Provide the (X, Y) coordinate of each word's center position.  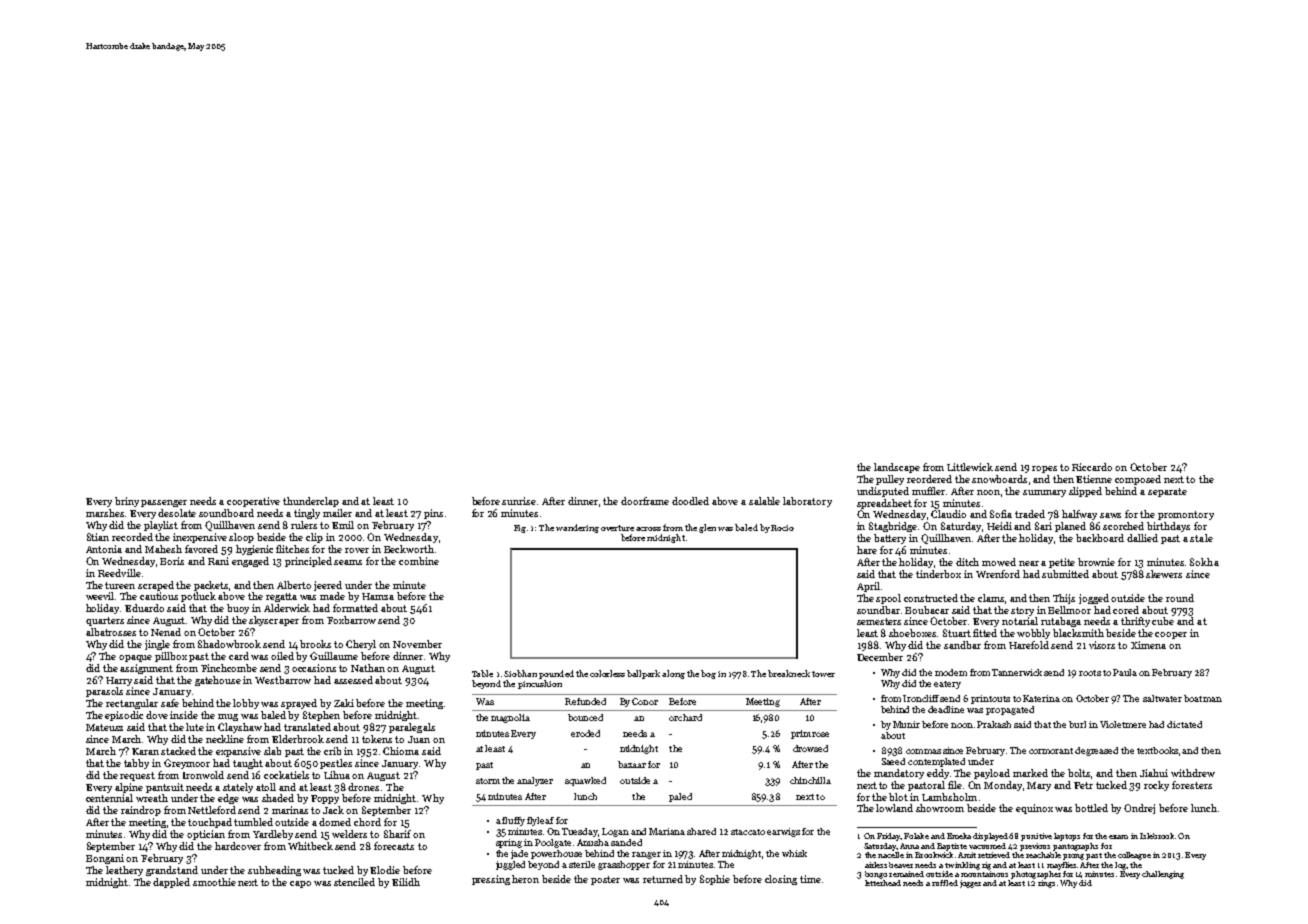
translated (307, 727)
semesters (879, 621)
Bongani (105, 859)
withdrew (1193, 773)
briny (127, 502)
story (1022, 611)
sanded (626, 842)
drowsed (810, 748)
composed (1138, 480)
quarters (105, 621)
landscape (897, 468)
